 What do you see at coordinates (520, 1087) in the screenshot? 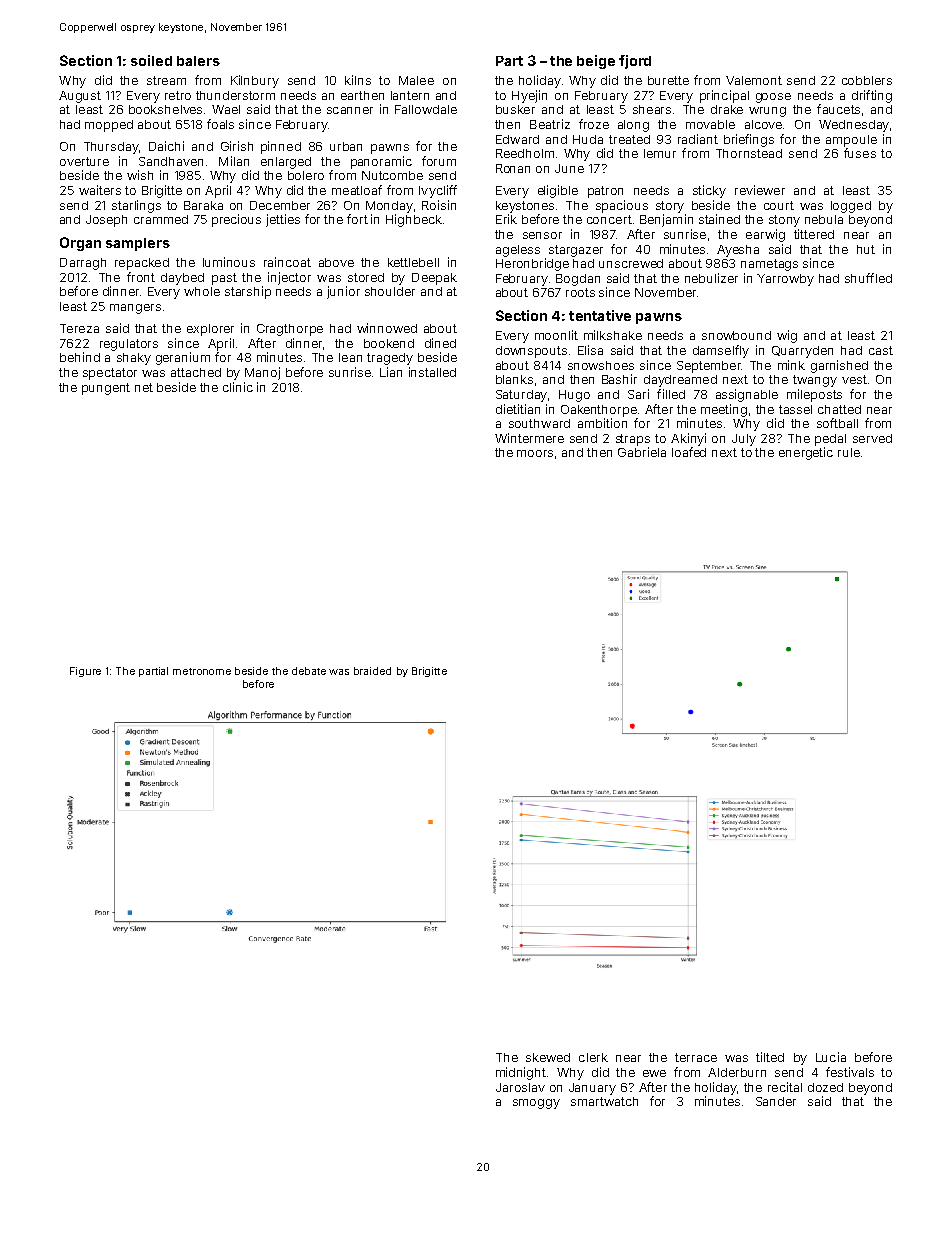
I see `Jaroslav` at bounding box center [520, 1087].
